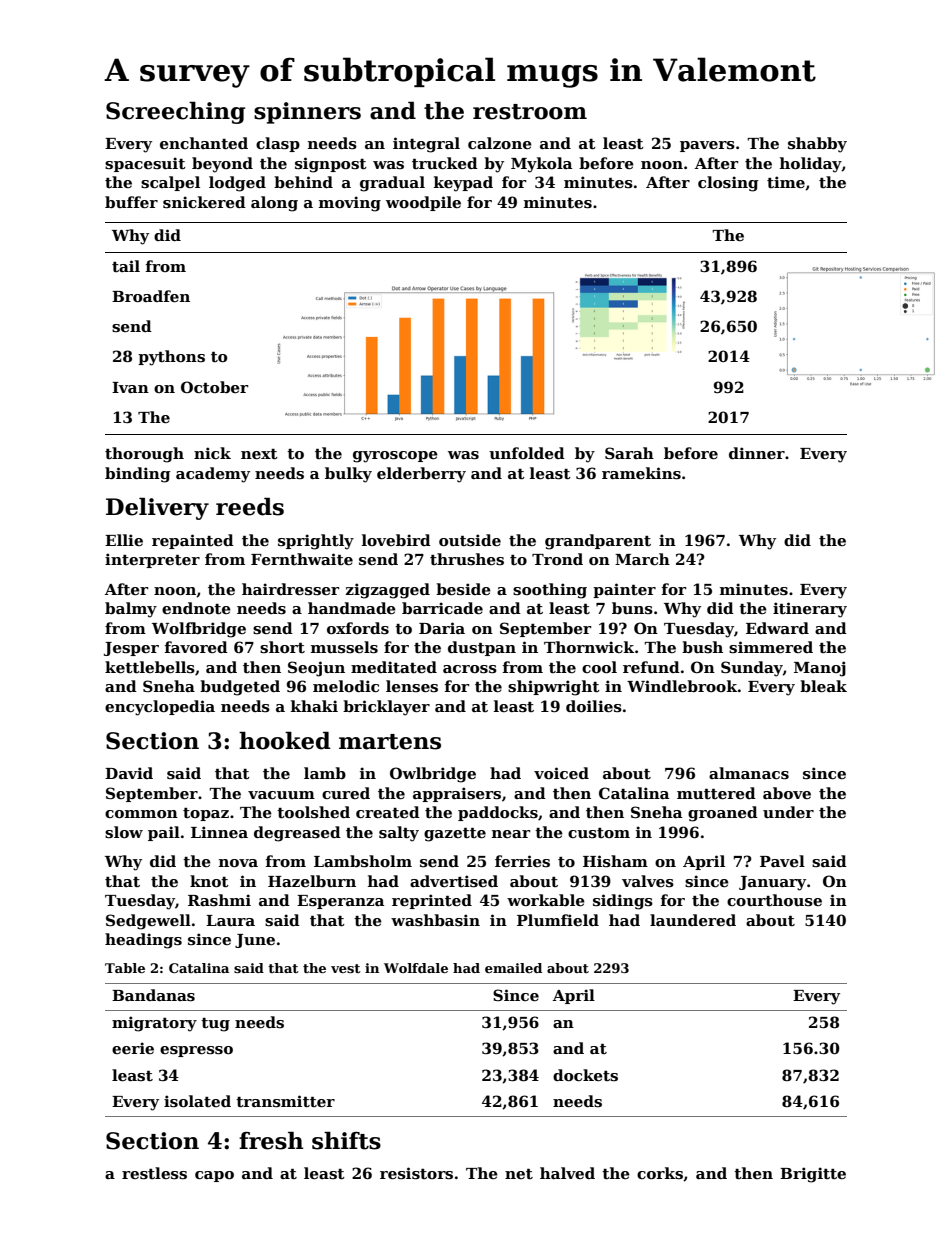  I want to click on sidings, so click(623, 902).
